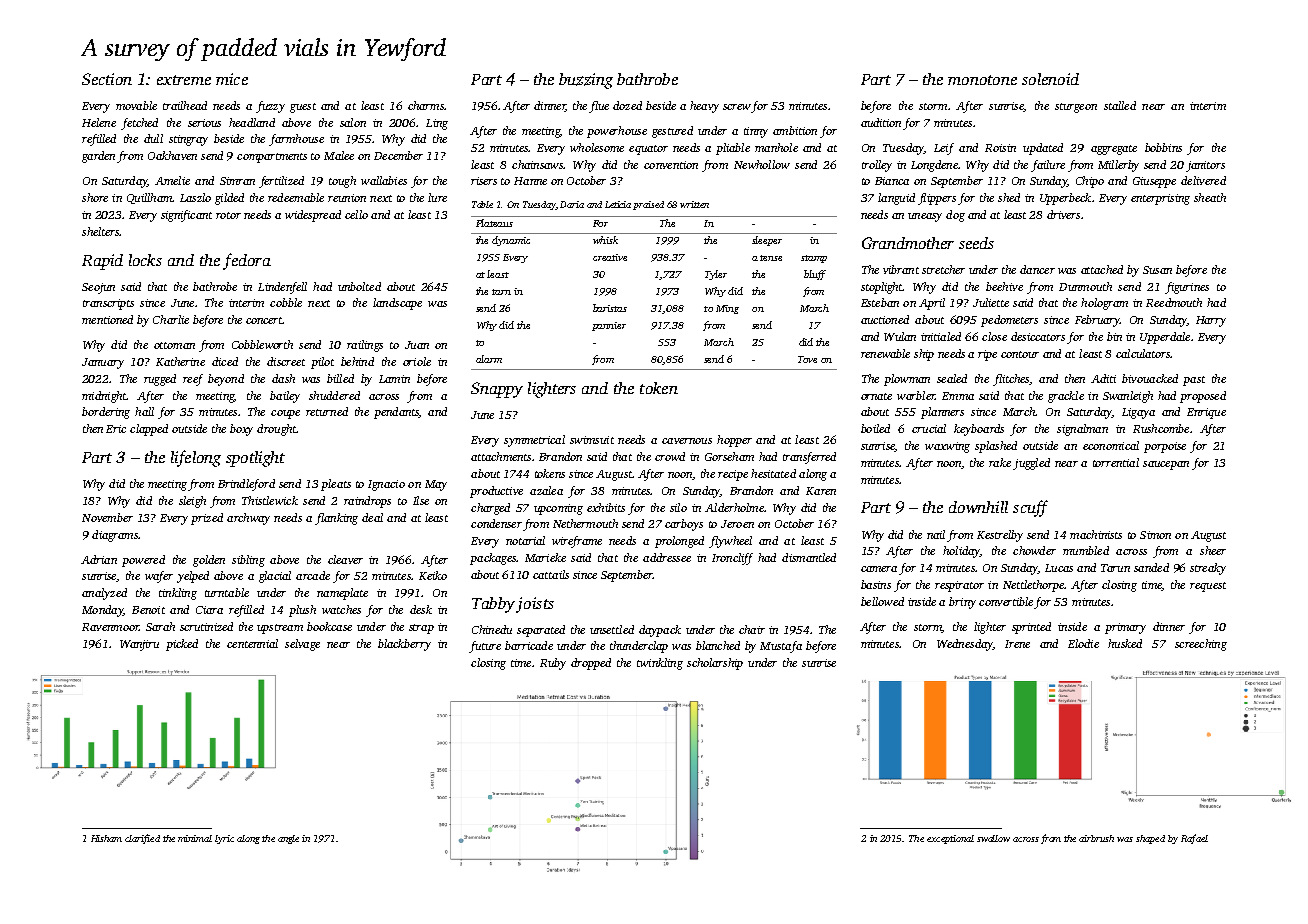 The width and height of the screenshot is (1308, 924). Describe the element at coordinates (100, 231) in the screenshot. I see `shelters` at that location.
